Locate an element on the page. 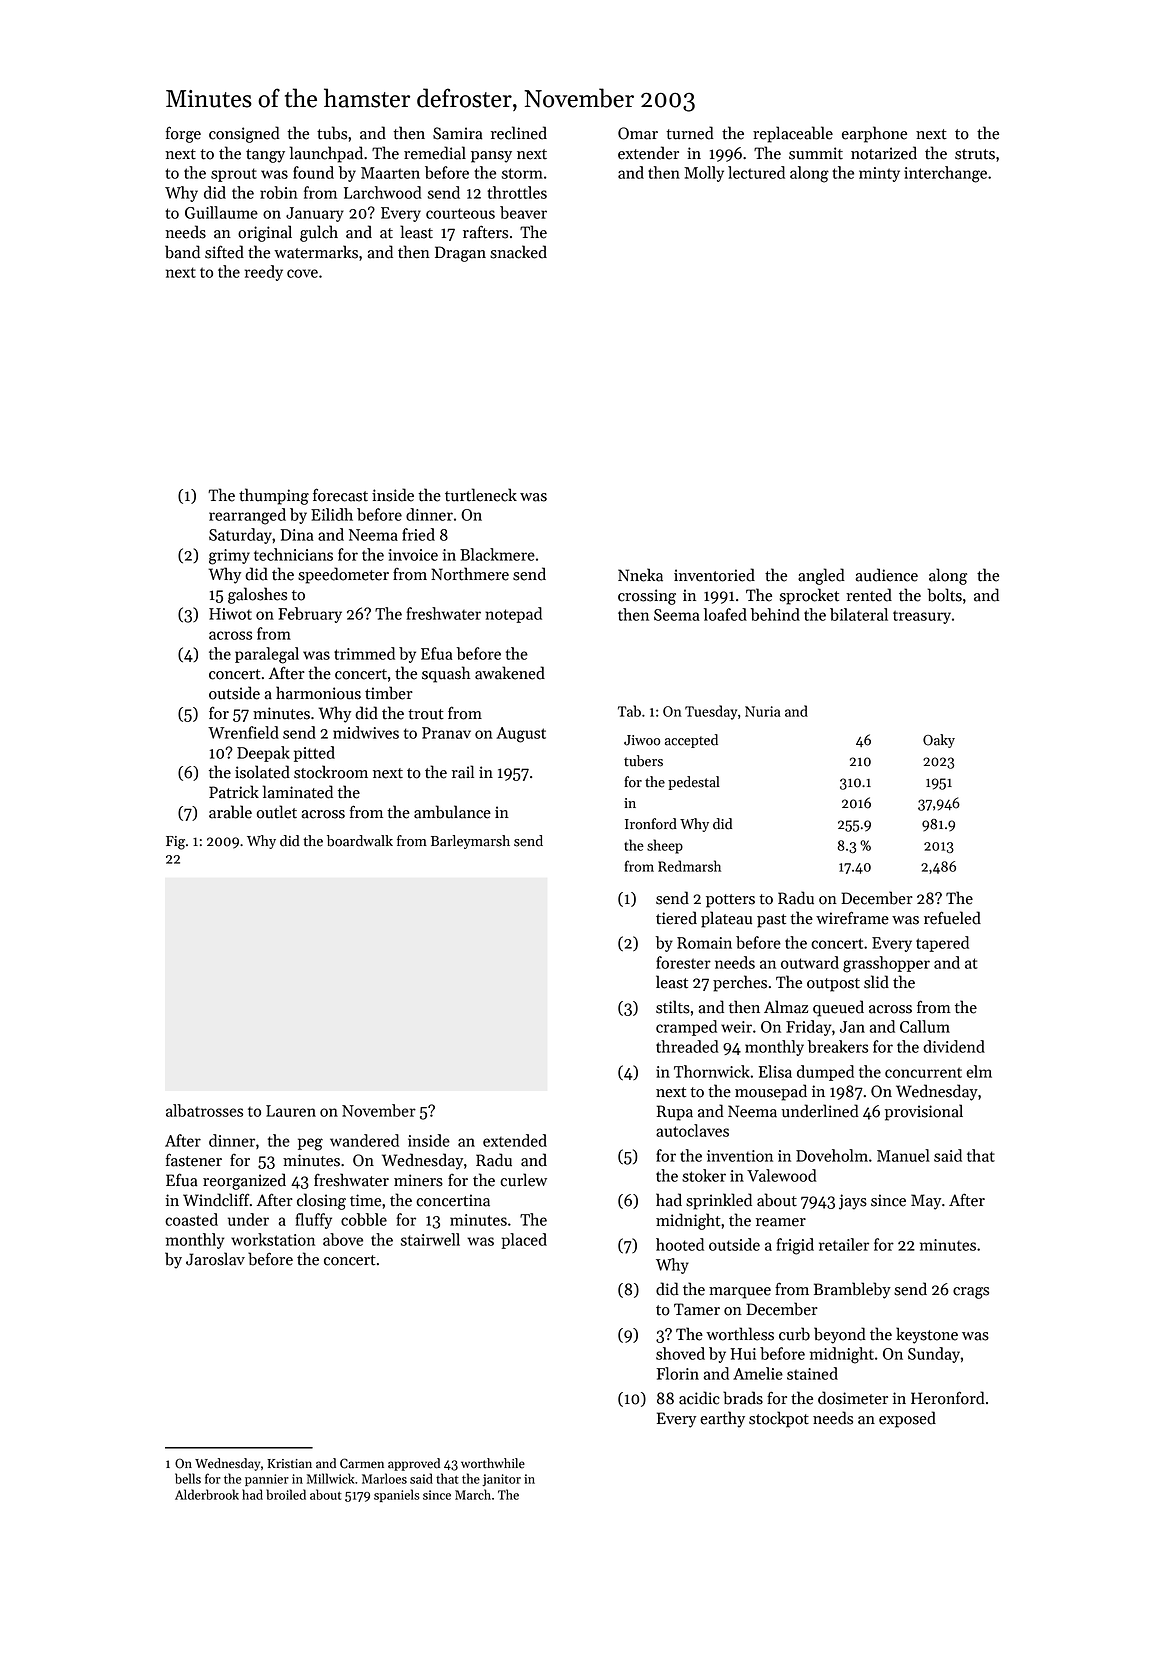  trimmed is located at coordinates (364, 653).
